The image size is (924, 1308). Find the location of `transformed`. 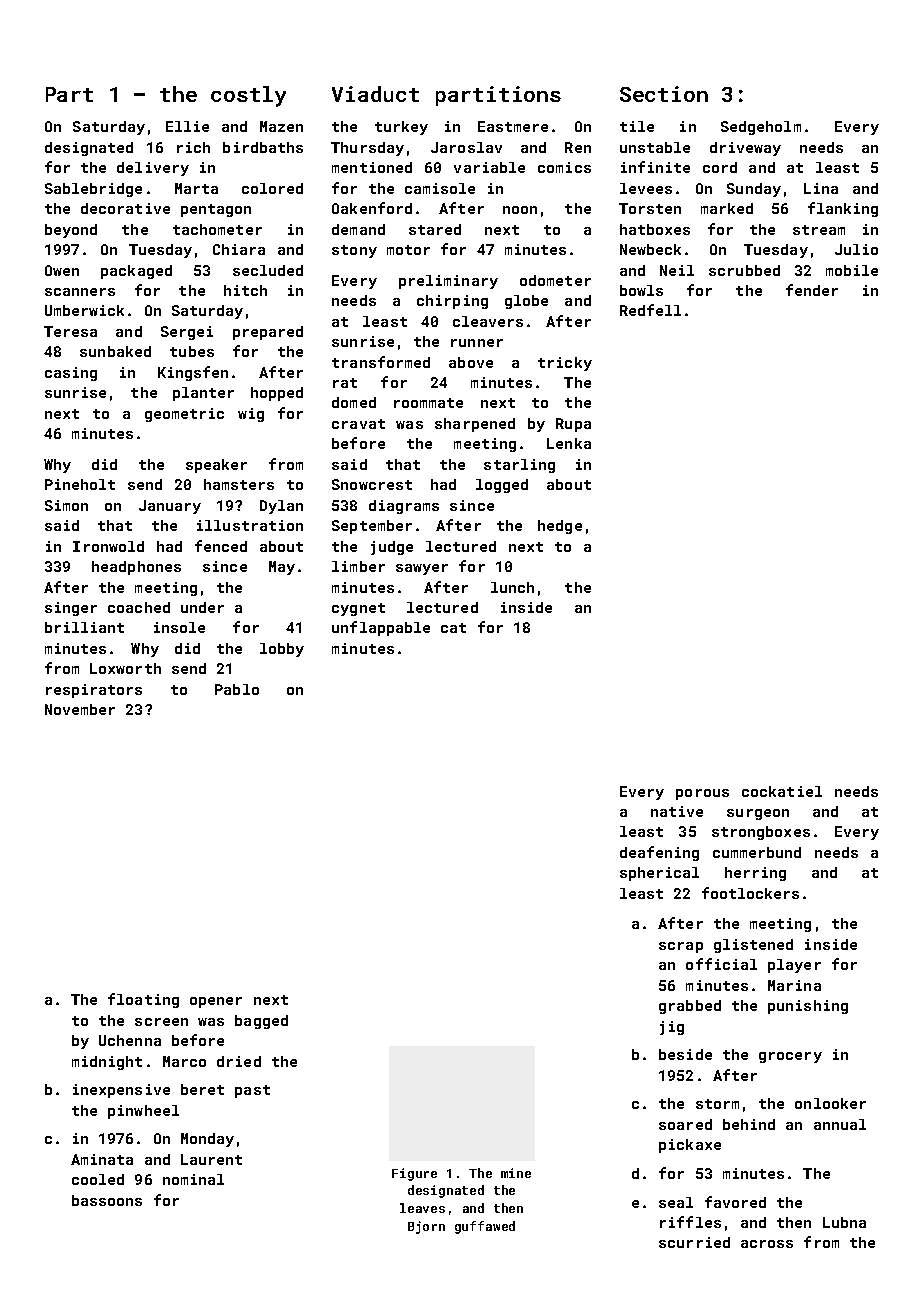

transformed is located at coordinates (381, 362).
